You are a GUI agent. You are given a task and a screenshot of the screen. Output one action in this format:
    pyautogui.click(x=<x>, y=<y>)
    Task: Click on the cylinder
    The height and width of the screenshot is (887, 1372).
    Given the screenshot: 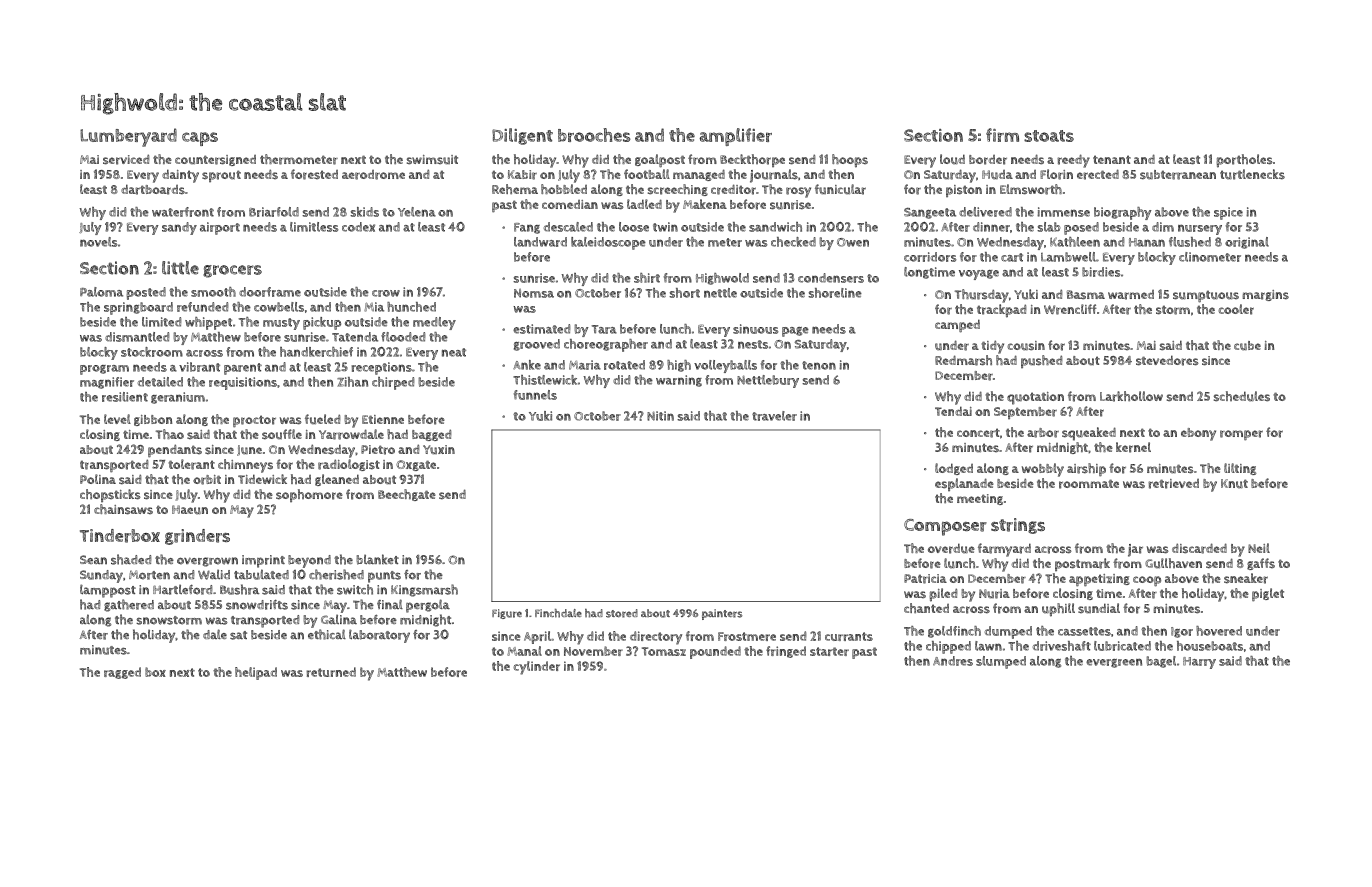 What is the action you would take?
    pyautogui.click(x=536, y=668)
